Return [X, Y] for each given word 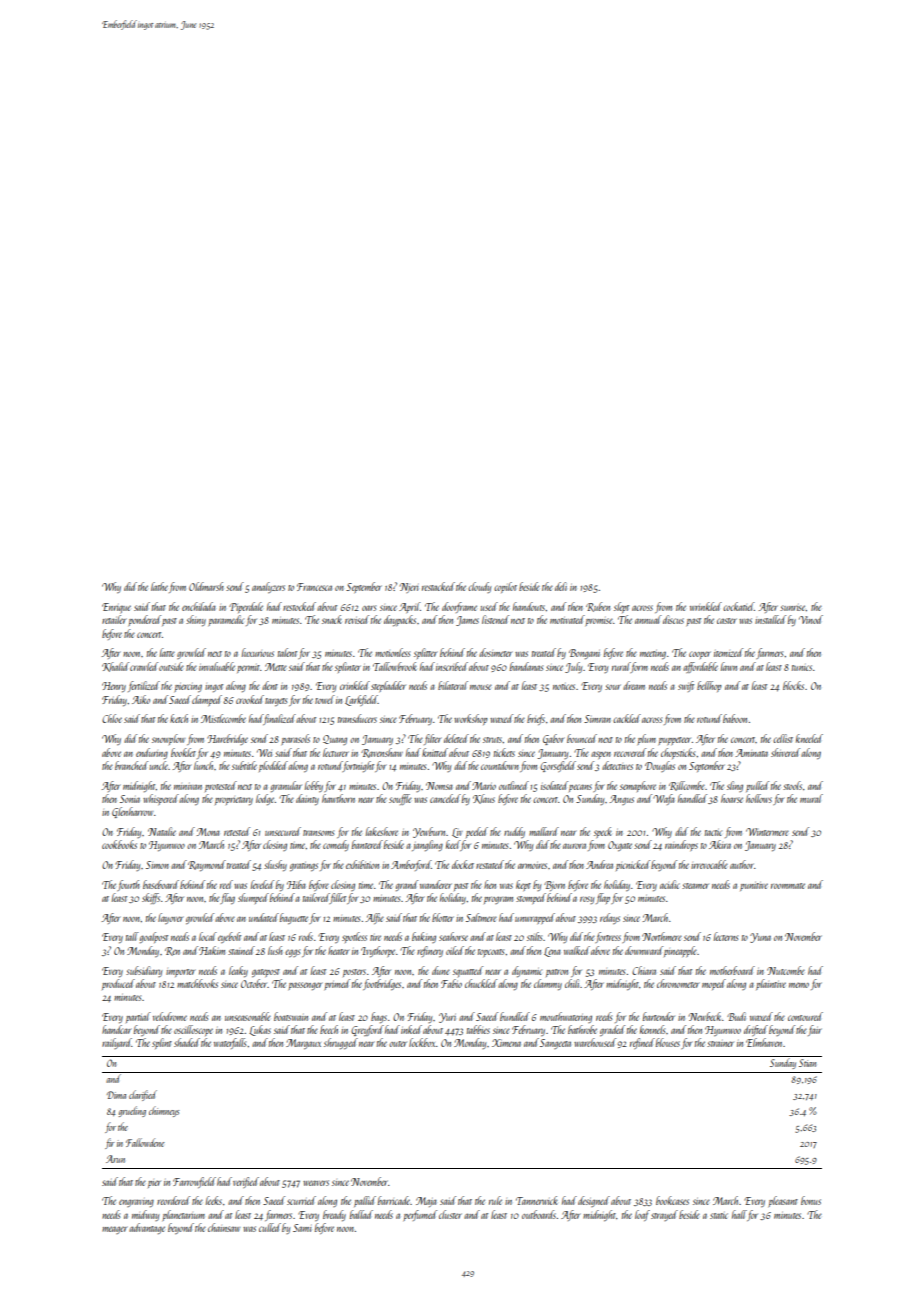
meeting [653, 655]
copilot [505, 587]
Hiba [296, 884]
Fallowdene [145, 1142]
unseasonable [248, 1016]
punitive [754, 887]
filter [432, 739]
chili [573, 983]
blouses [668, 1042]
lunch [204, 765]
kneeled [809, 738]
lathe [159, 586]
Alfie [374, 918]
